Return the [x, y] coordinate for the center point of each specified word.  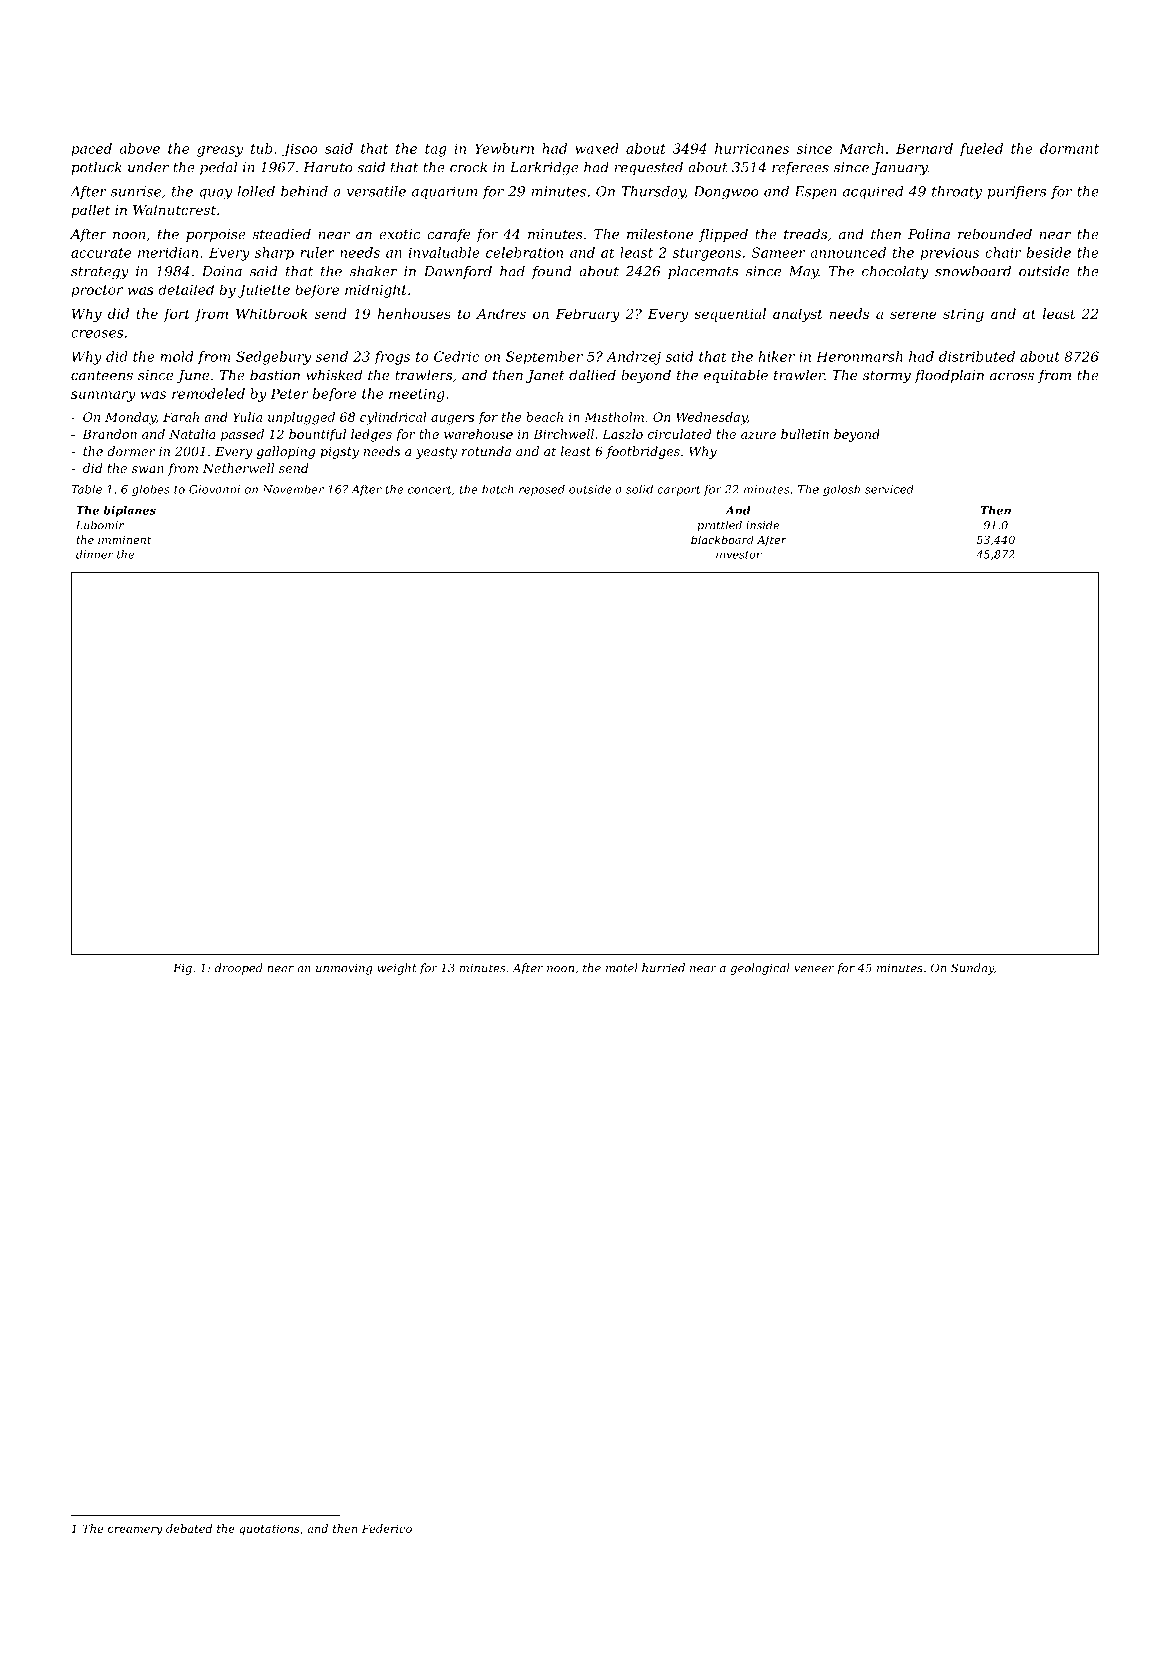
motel [622, 968]
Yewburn [504, 148]
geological [760, 969]
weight [397, 969]
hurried [663, 968]
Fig [182, 969]
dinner [94, 554]
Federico [387, 1528]
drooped [239, 969]
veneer [814, 969]
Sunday [972, 969]
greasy [220, 151]
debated [189, 1528]
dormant [1069, 148]
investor [739, 554]
